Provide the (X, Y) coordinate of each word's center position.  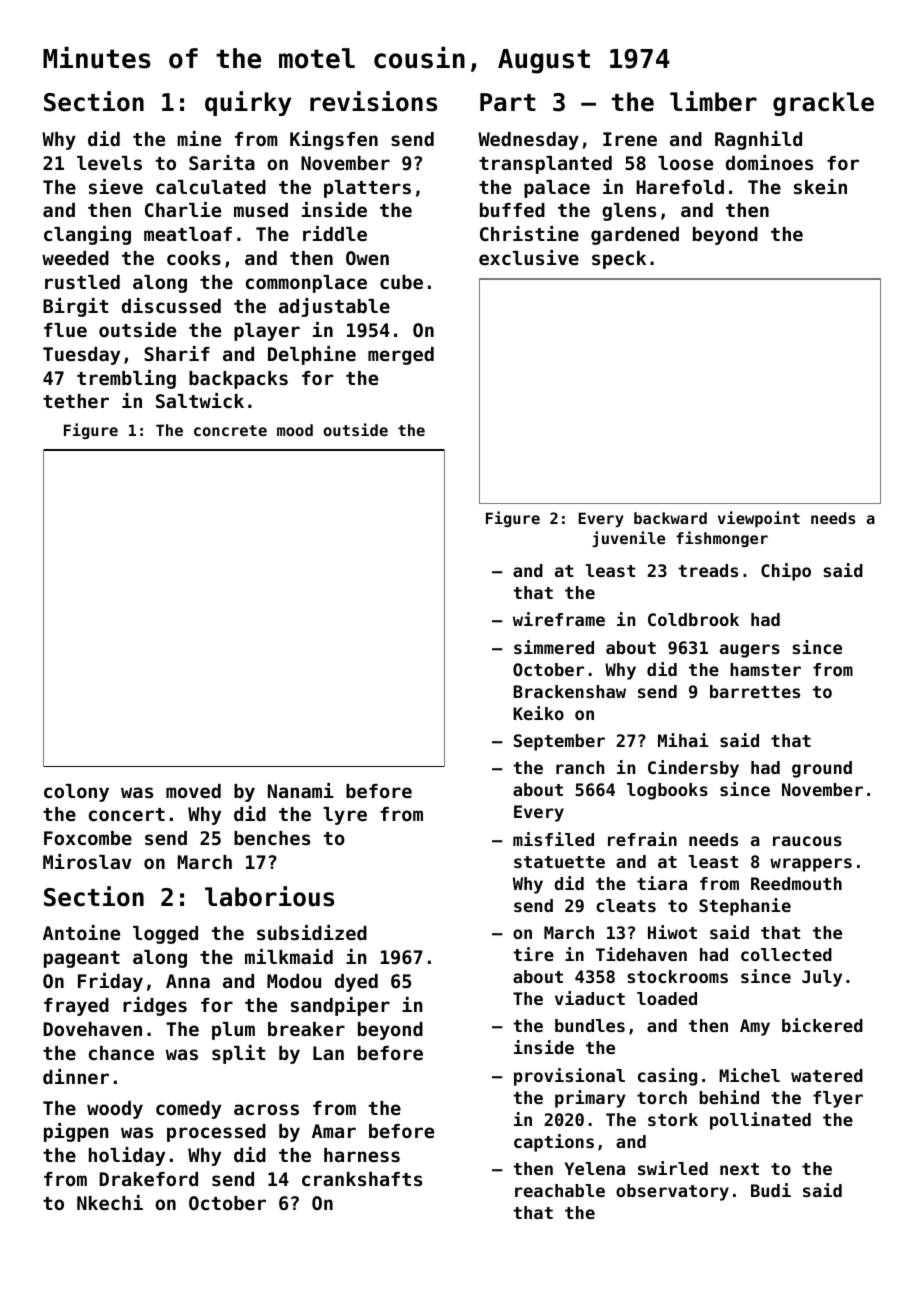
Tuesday (81, 356)
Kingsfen (334, 140)
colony (76, 793)
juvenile (628, 539)
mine (199, 138)
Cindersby (693, 769)
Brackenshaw (570, 691)
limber (713, 101)
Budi (771, 1190)
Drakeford (148, 1179)
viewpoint (759, 519)
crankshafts (362, 1179)
